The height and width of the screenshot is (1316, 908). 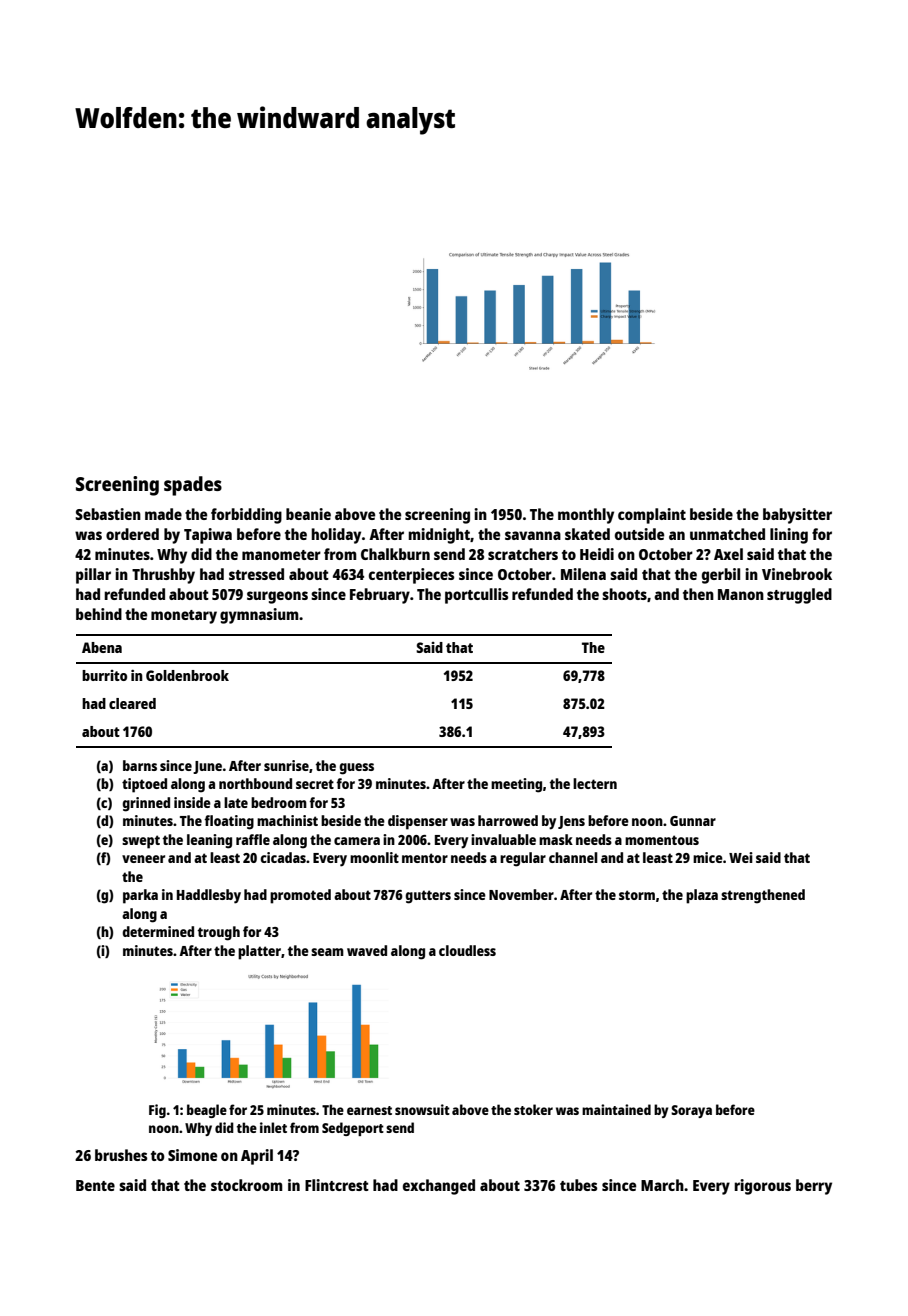 I want to click on gymnasium, so click(x=259, y=616).
